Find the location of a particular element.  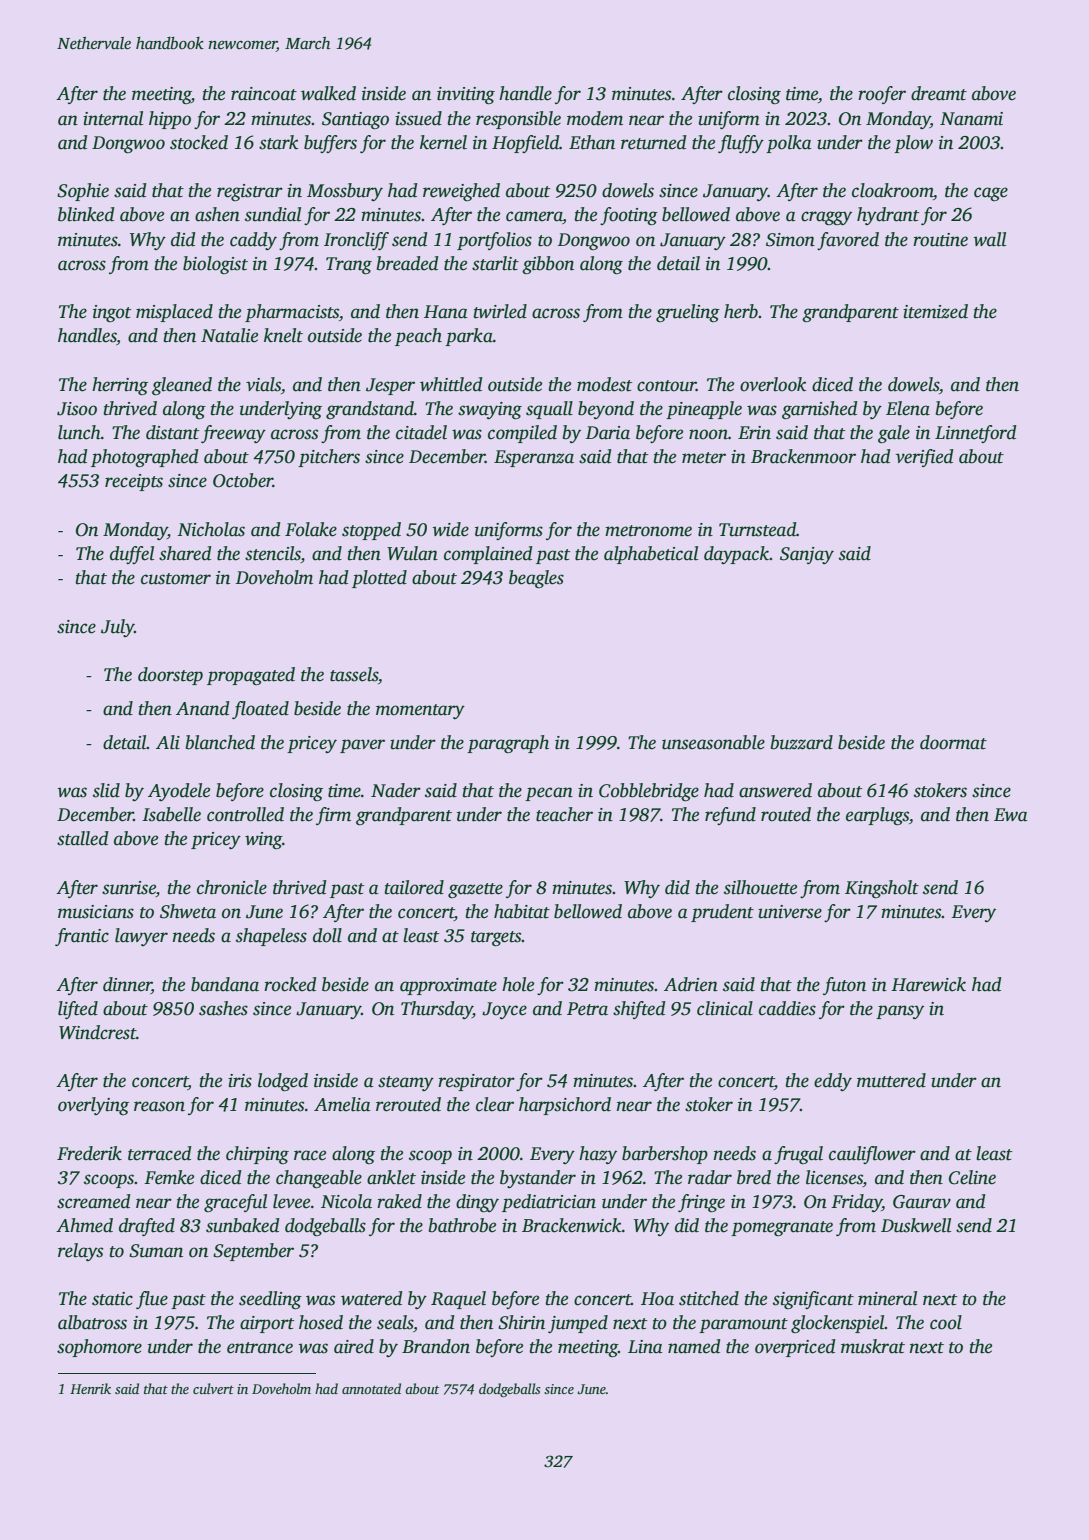

Jisoo is located at coordinates (77, 409).
